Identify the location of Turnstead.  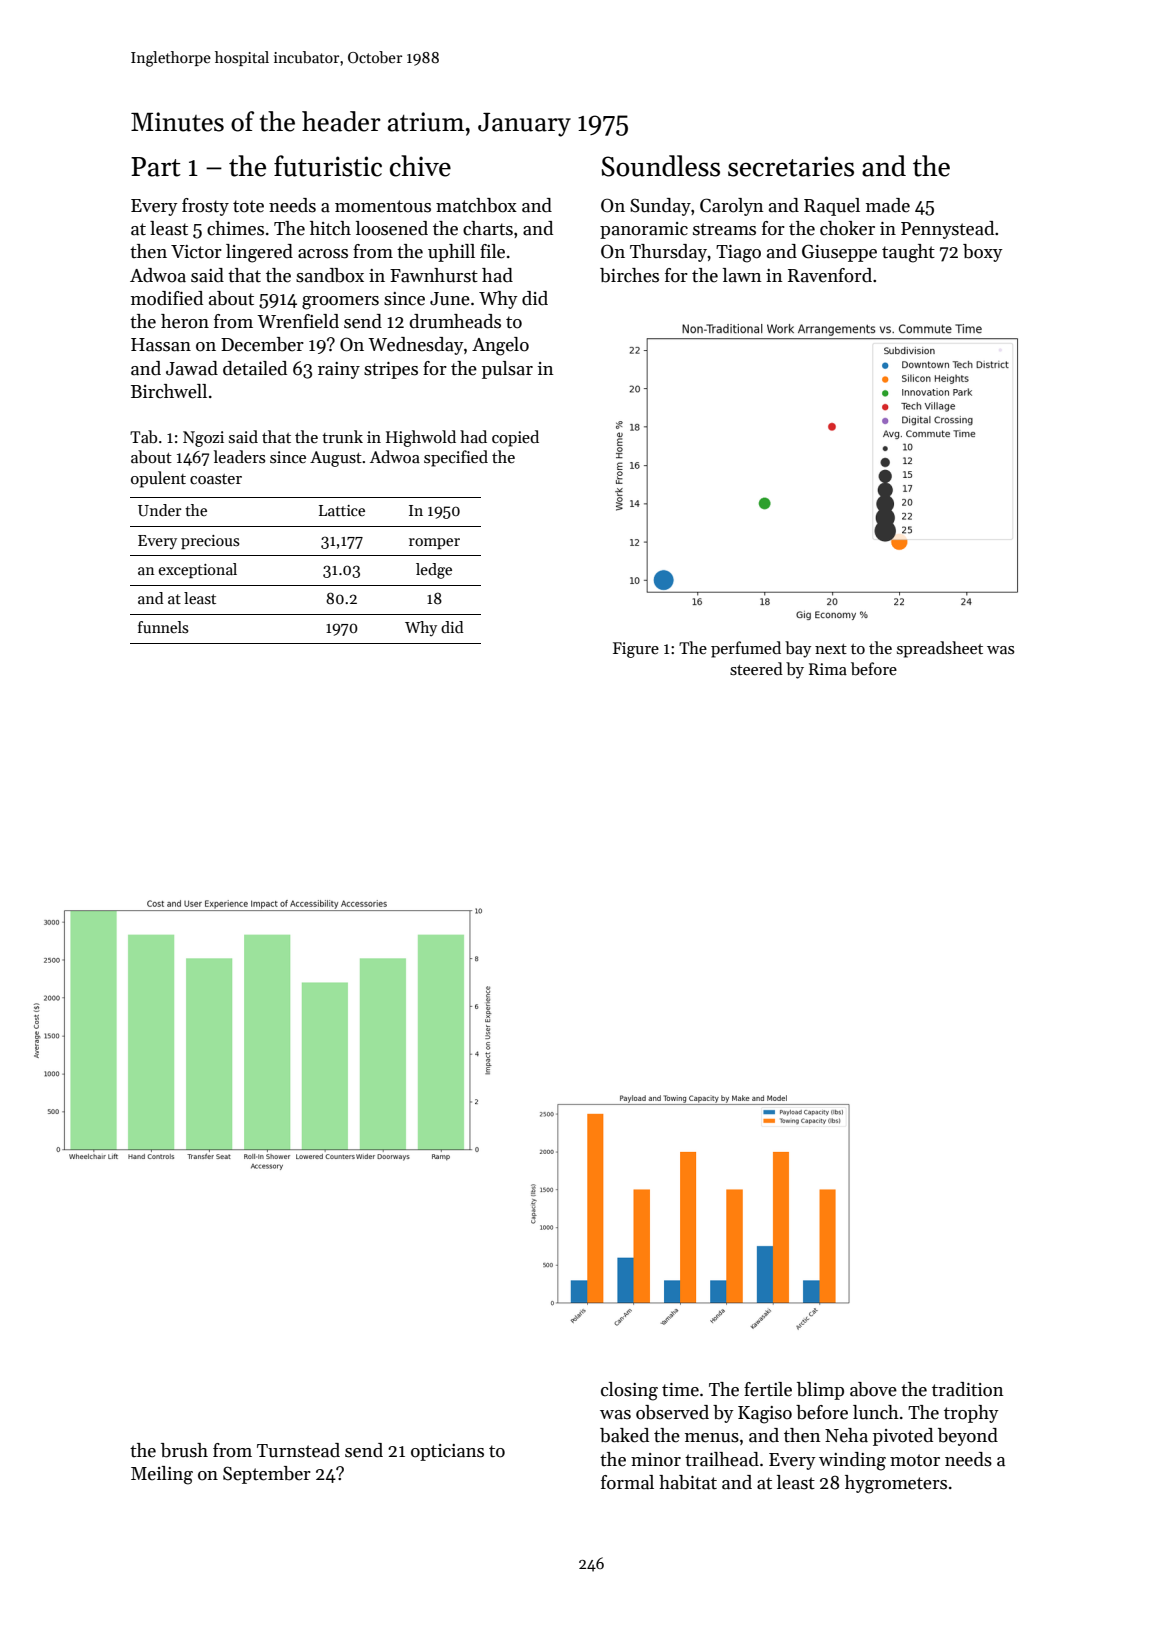
(298, 1450).
